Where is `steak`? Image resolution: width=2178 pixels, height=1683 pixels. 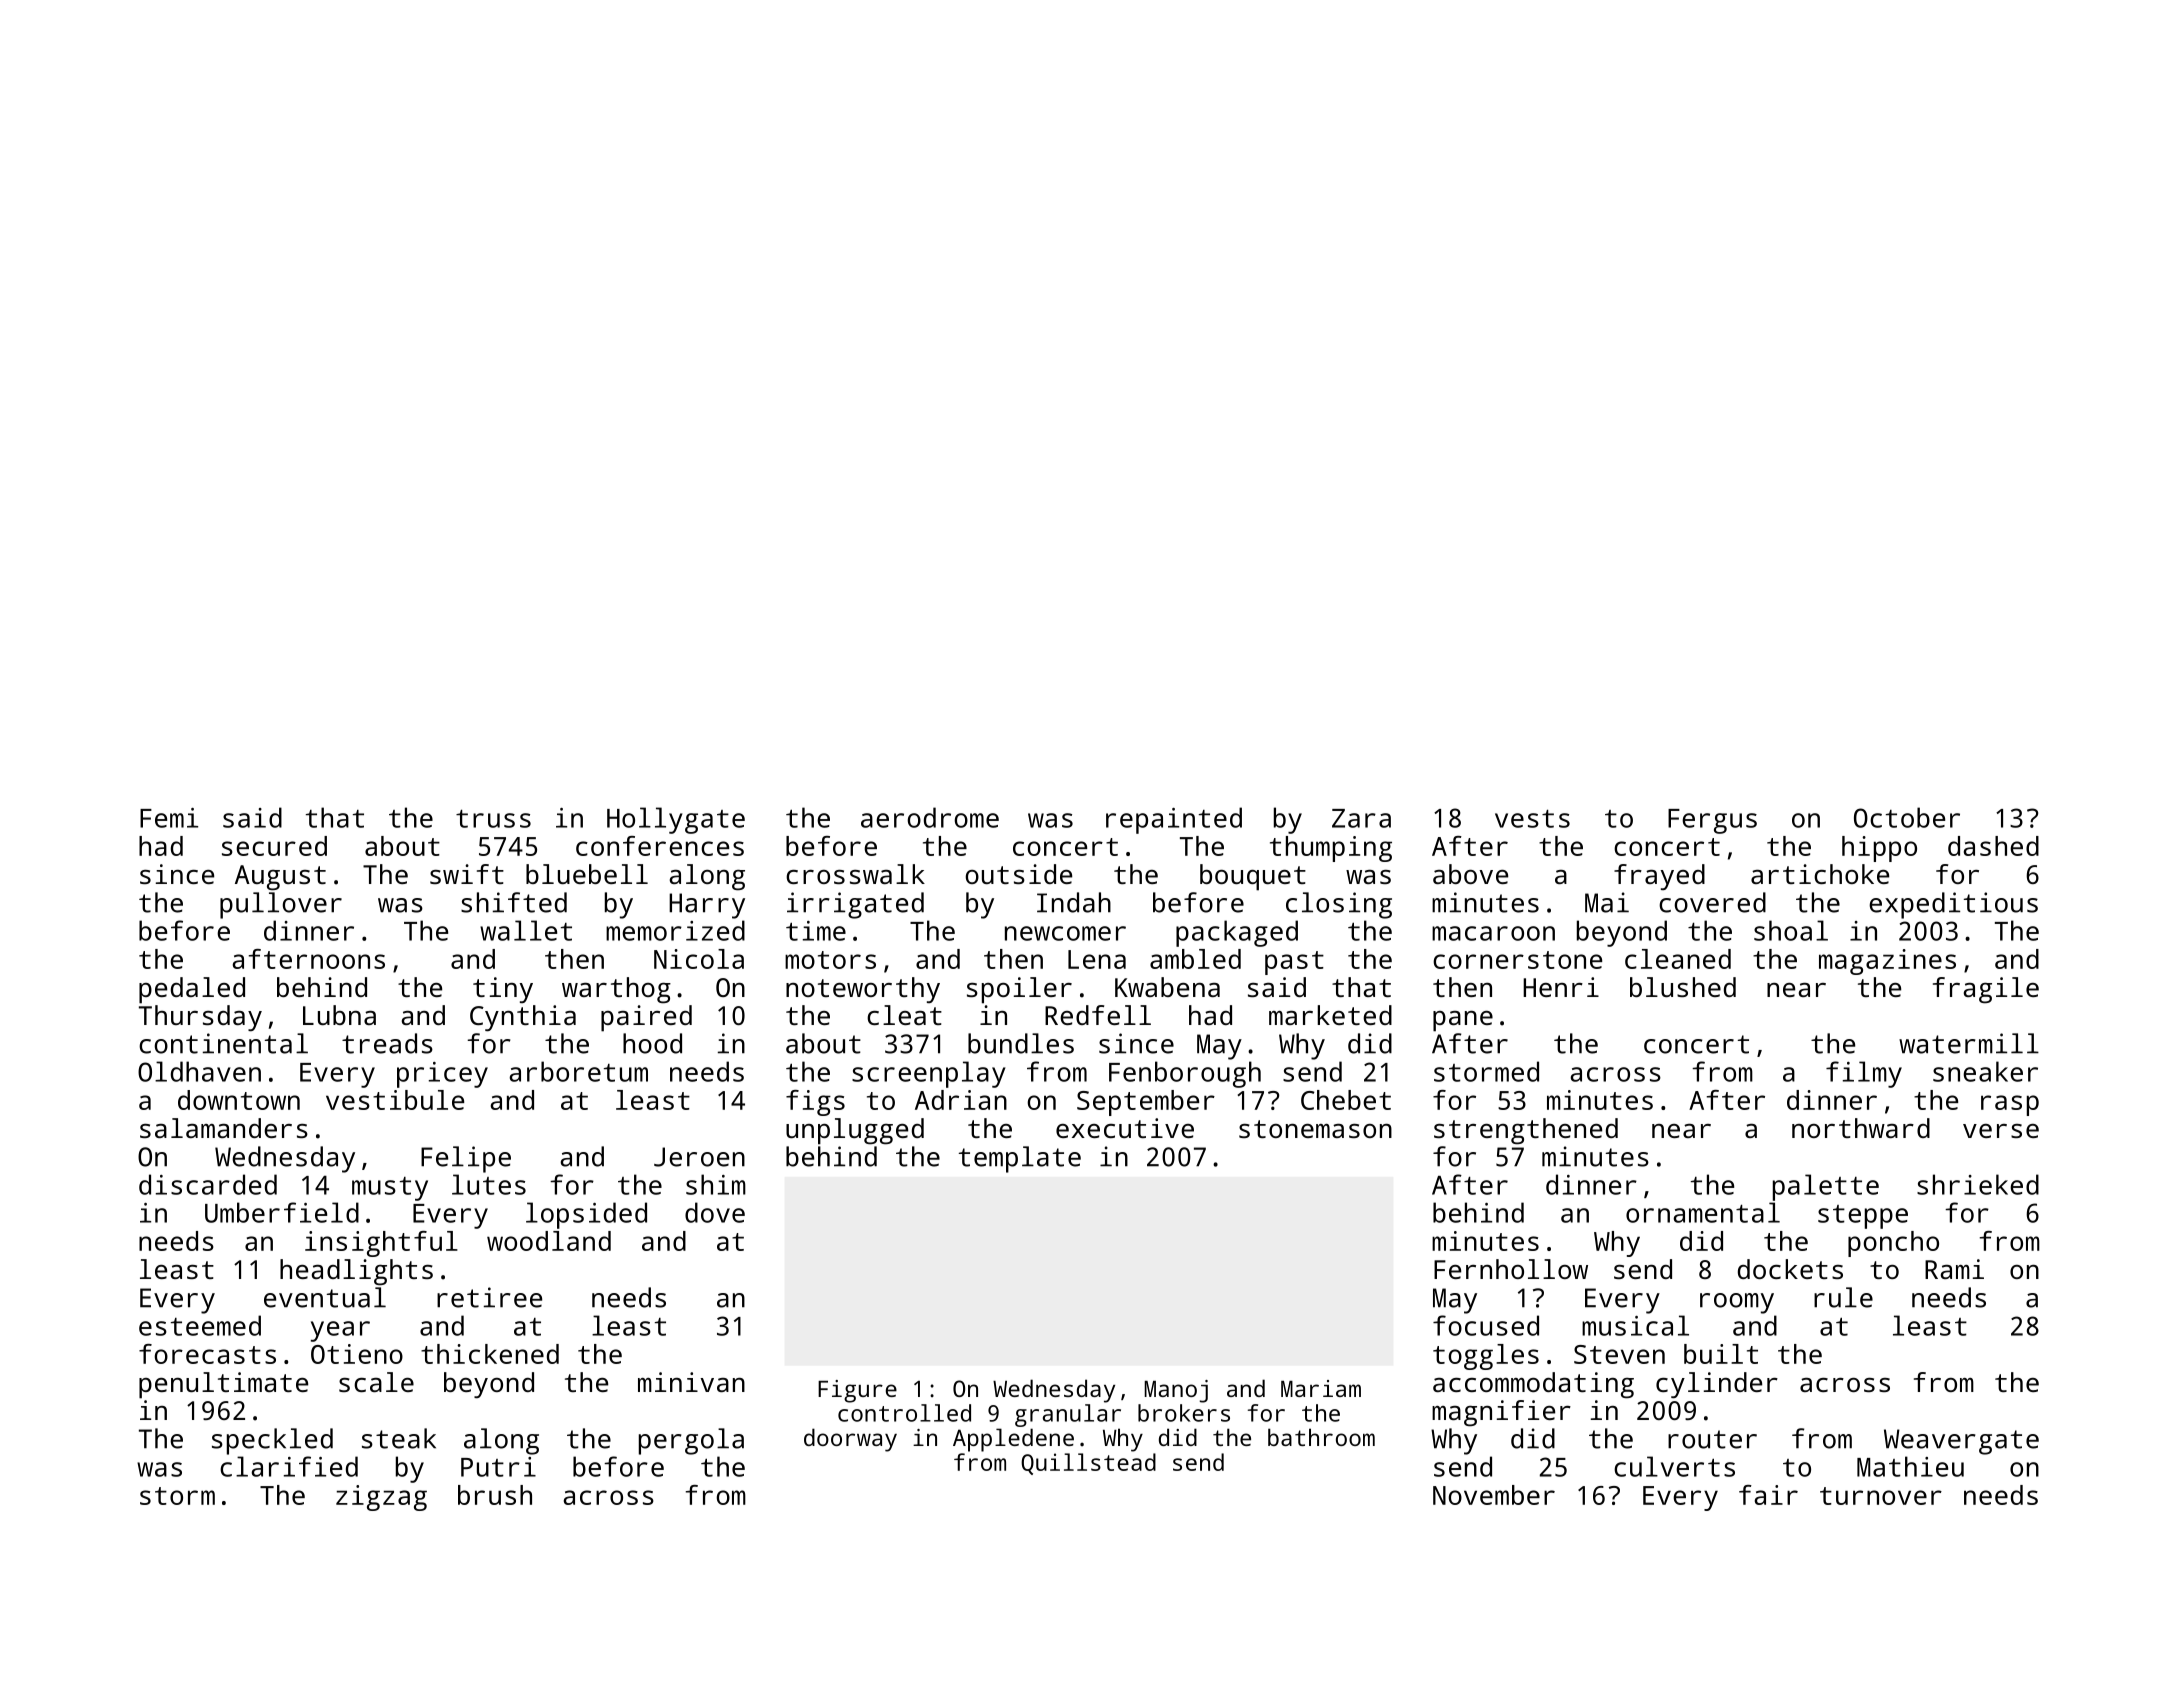 steak is located at coordinates (399, 1438).
